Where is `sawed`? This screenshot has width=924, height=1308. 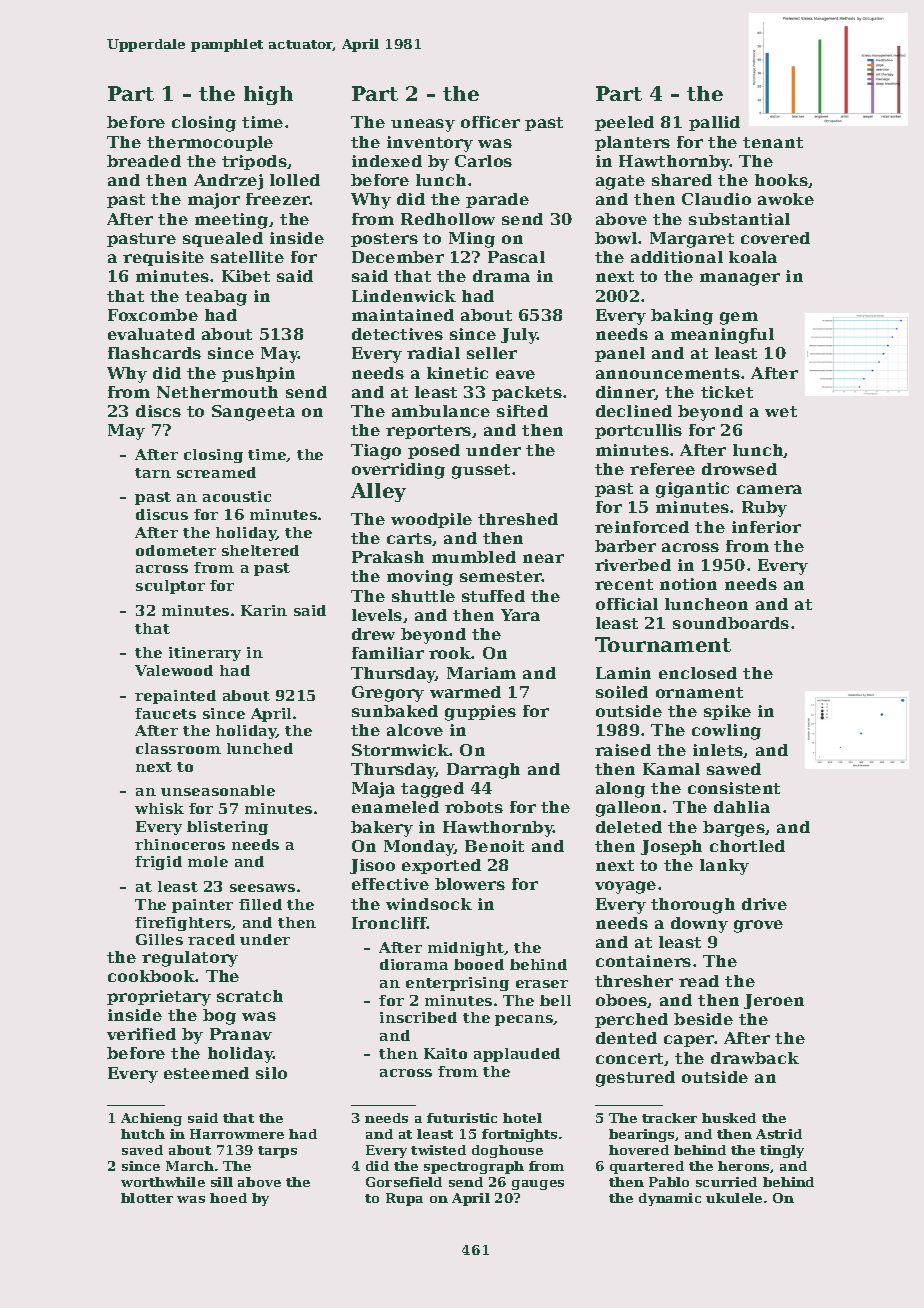 sawed is located at coordinates (734, 769).
